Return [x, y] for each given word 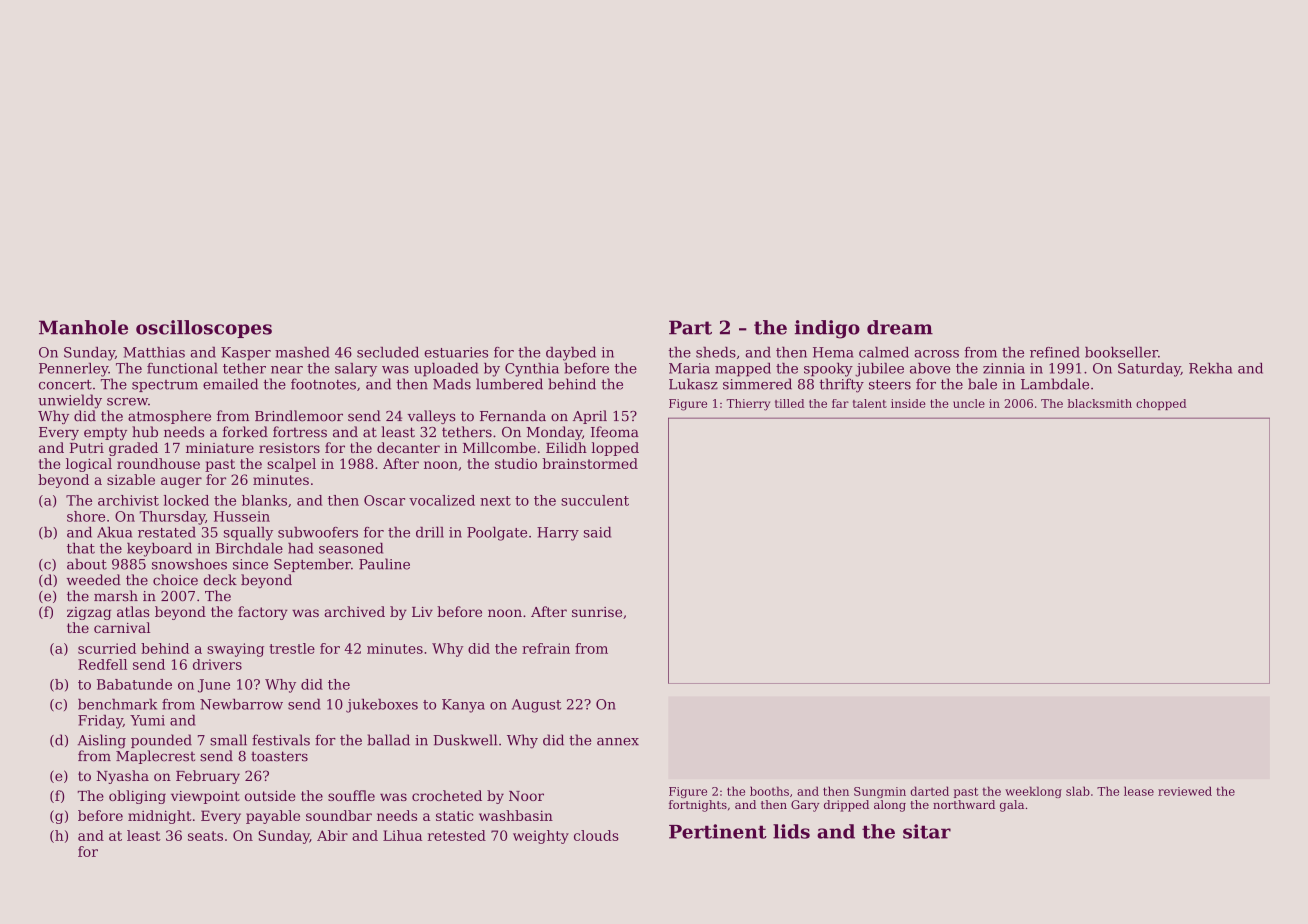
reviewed [1185, 791]
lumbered [509, 384]
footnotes [323, 384]
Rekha [1210, 368]
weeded [94, 580]
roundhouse [158, 463]
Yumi [147, 720]
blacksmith [1099, 403]
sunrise [597, 612]
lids [791, 831]
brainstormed [590, 463]
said [597, 532]
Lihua [402, 835]
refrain [546, 648]
